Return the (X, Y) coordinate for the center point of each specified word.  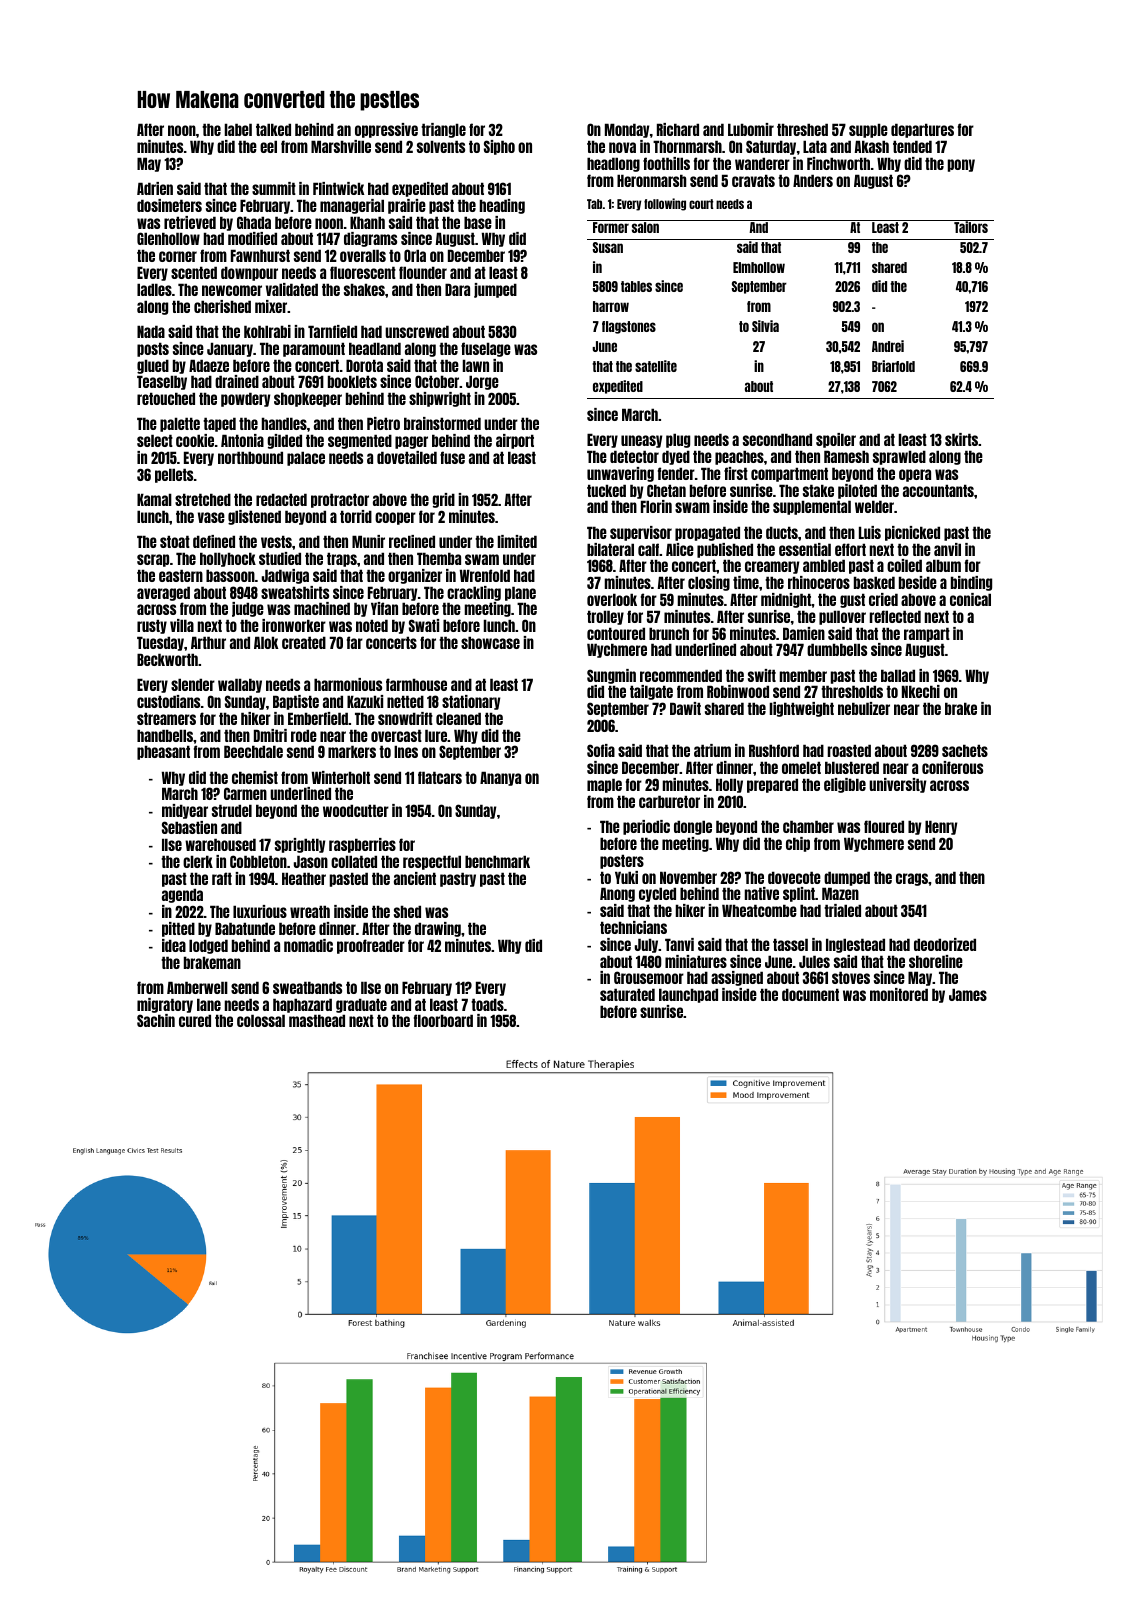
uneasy (641, 441)
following (665, 204)
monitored (899, 994)
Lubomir (751, 129)
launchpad (688, 995)
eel (268, 146)
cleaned (458, 718)
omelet (801, 767)
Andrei (888, 346)
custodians (168, 701)
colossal (261, 1020)
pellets (174, 475)
